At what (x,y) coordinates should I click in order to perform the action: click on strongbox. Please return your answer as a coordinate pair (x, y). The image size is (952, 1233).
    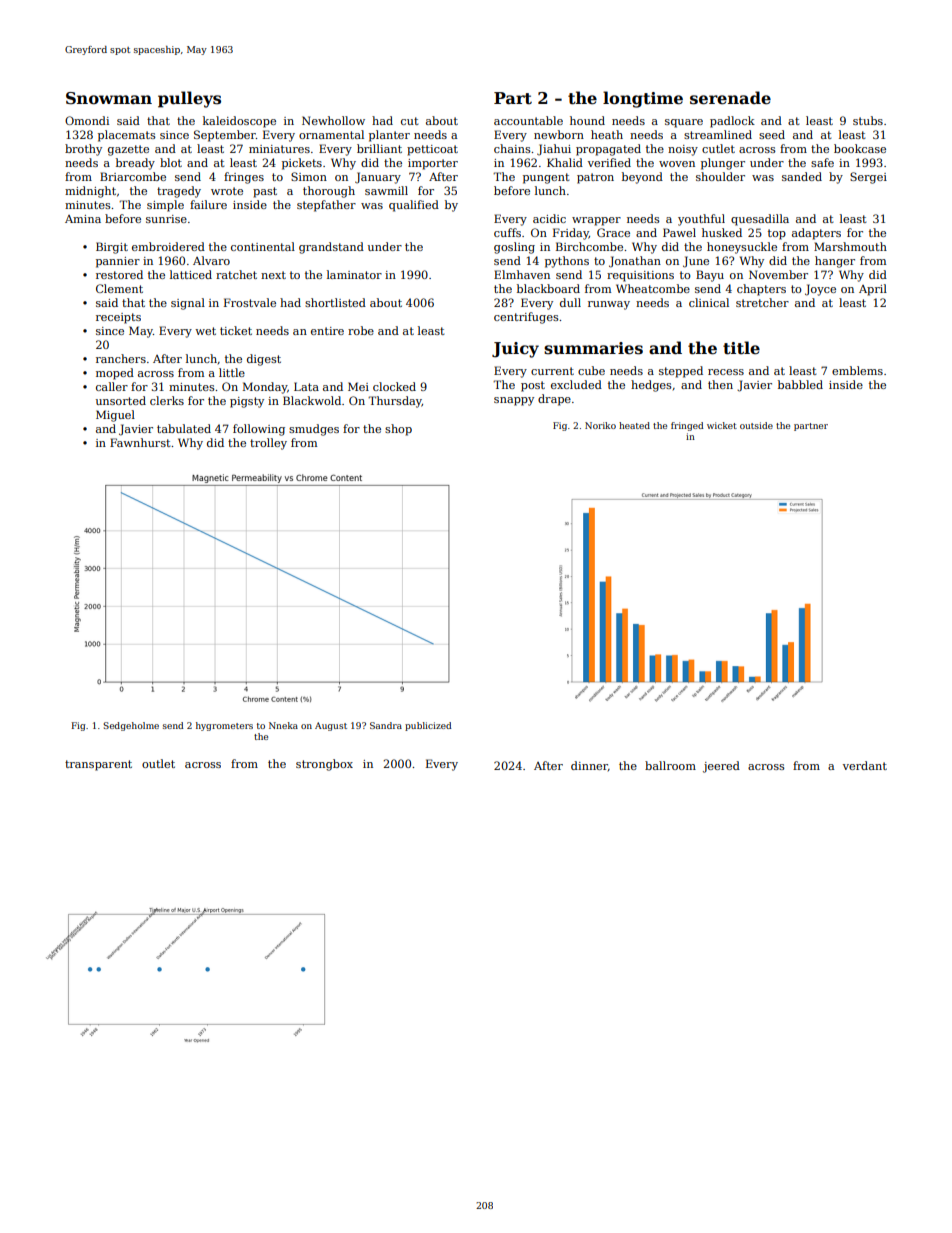
    Looking at the image, I should click on (324, 765).
